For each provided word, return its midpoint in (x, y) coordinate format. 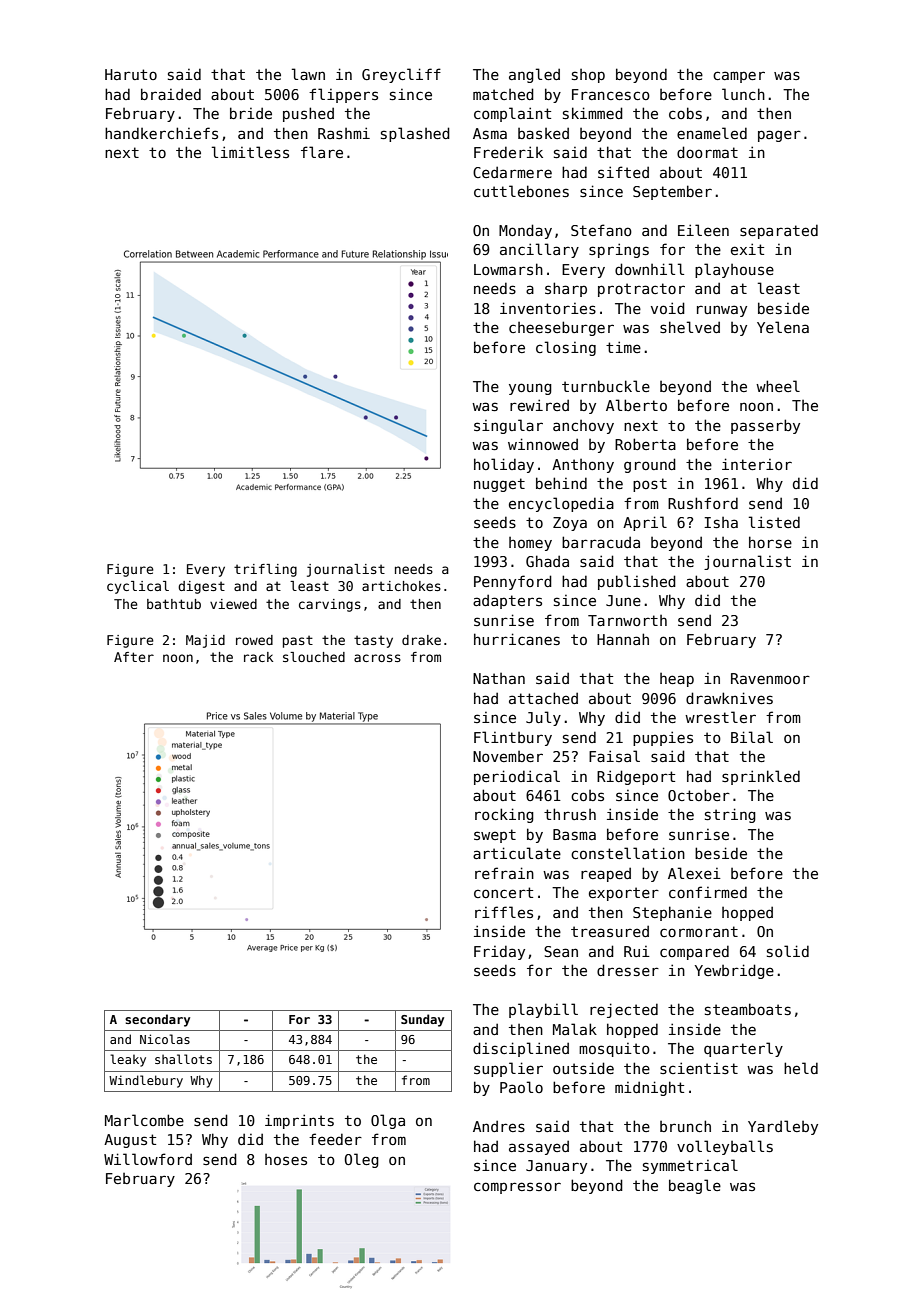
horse (770, 542)
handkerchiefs (161, 133)
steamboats (748, 1009)
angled (534, 75)
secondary (157, 1020)
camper (739, 77)
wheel (778, 386)
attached (543, 698)
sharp (566, 289)
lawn (308, 74)
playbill (543, 1010)
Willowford (148, 1159)
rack (258, 657)
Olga (388, 1121)
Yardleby (783, 1127)
